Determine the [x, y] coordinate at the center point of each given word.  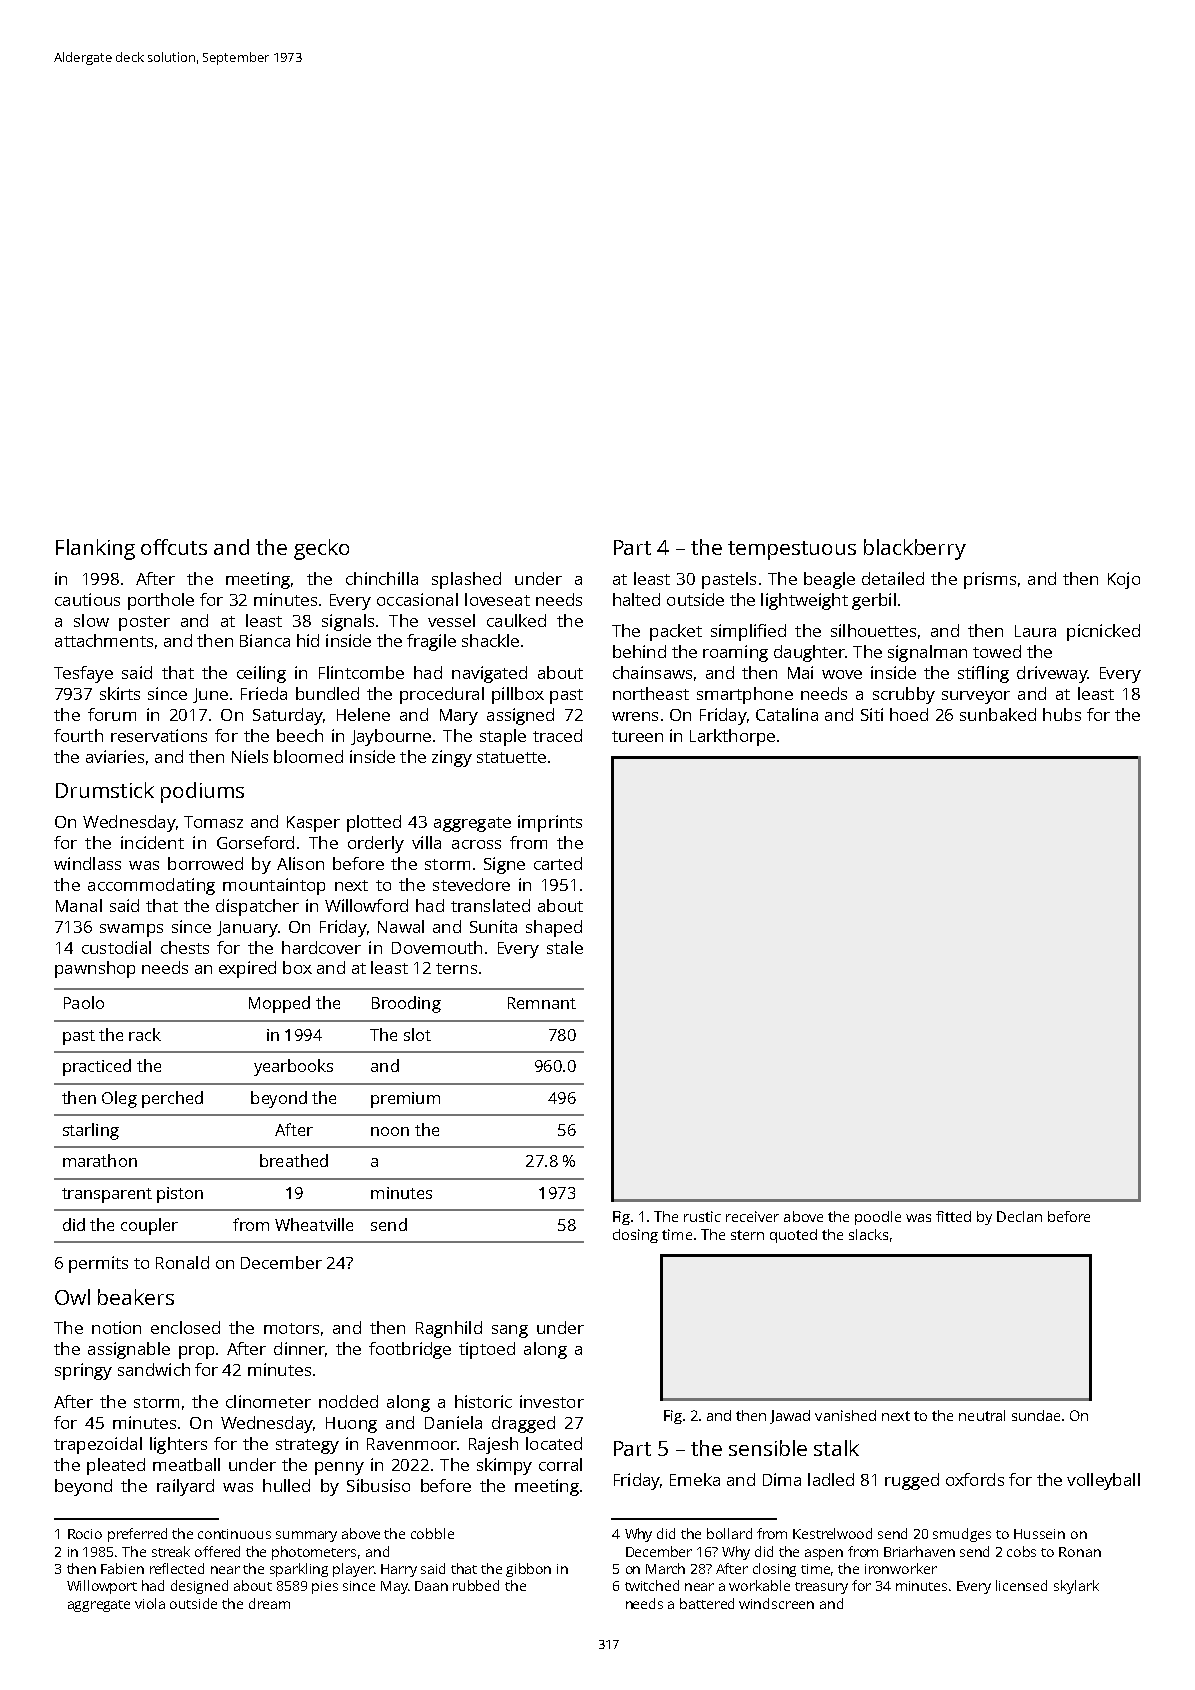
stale [565, 947]
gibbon [528, 1570]
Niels [250, 756]
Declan [1019, 1216]
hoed [909, 714]
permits [98, 1264]
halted [636, 599]
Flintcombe [361, 672]
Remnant [542, 1003]
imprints [550, 823]
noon [390, 1131]
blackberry [915, 549]
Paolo [84, 1002]
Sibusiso [378, 1485]
